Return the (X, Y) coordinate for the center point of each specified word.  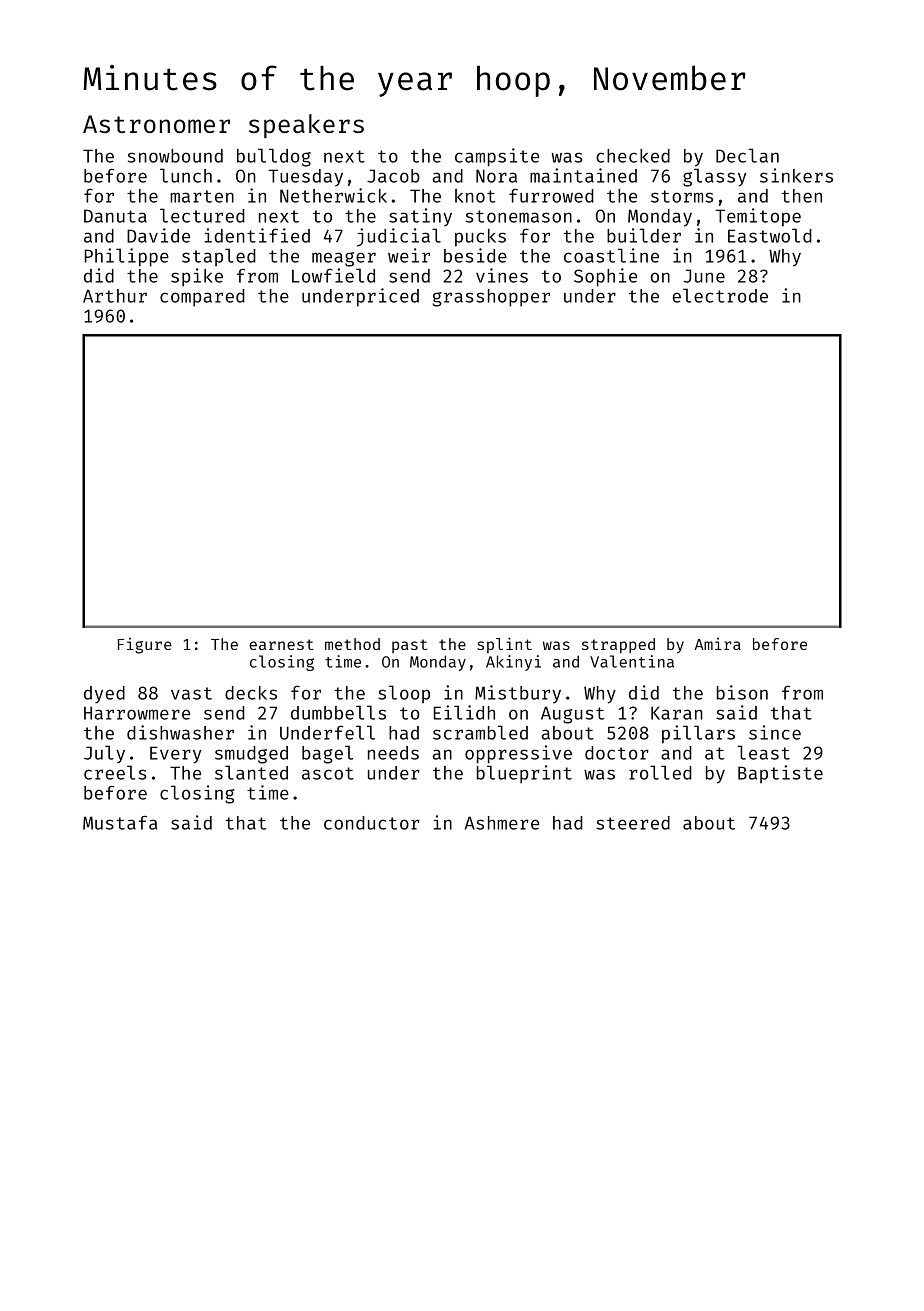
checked (633, 156)
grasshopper (491, 298)
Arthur (115, 296)
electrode (720, 295)
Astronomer (156, 124)
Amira (718, 644)
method (352, 644)
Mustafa (120, 822)
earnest (281, 644)
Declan (747, 155)
